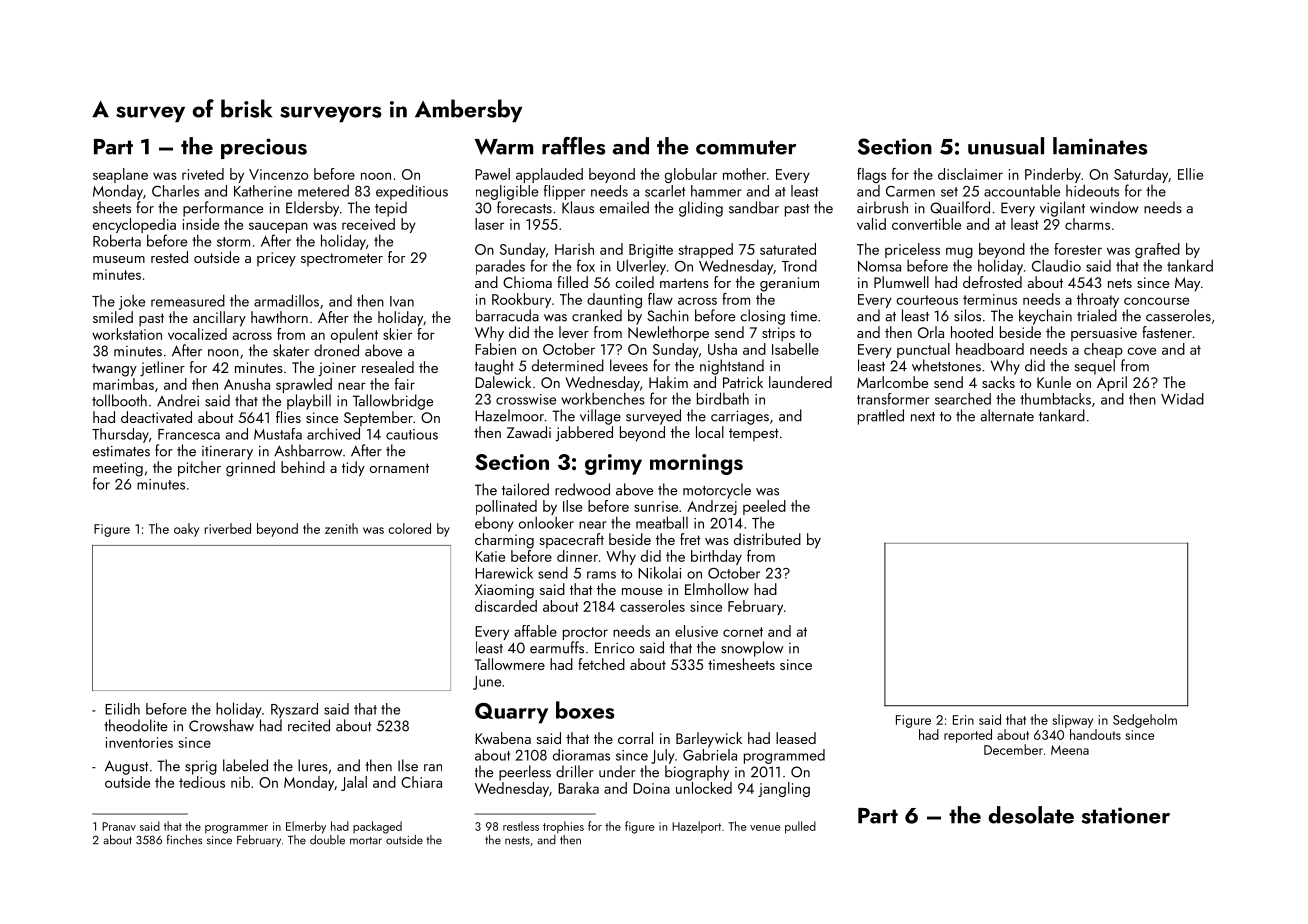 The width and height of the image is (1308, 924). I want to click on riverbed, so click(228, 528).
